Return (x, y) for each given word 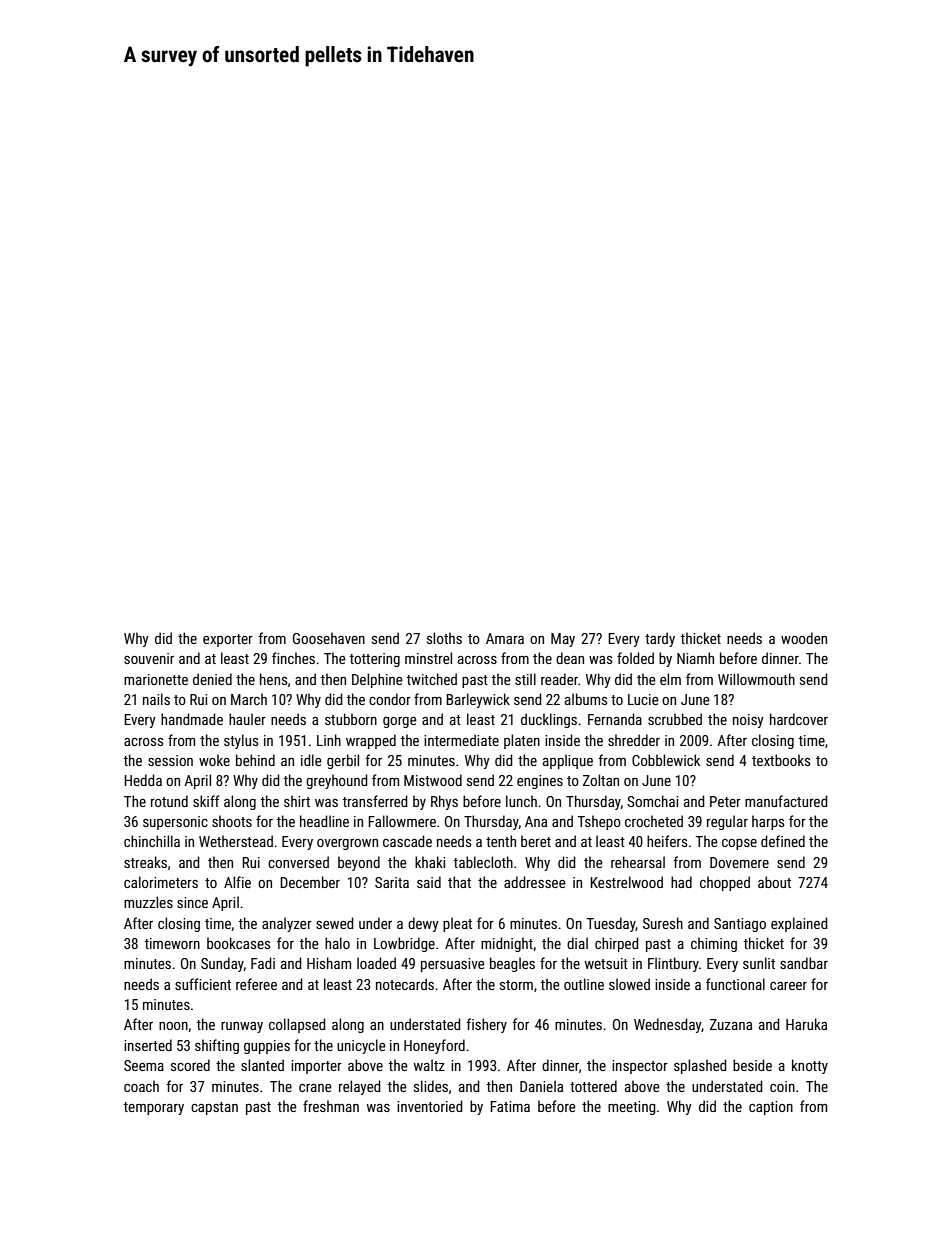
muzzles (148, 902)
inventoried (430, 1106)
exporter (228, 640)
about (774, 882)
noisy (748, 721)
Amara (505, 638)
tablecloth (483, 862)
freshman (331, 1106)
